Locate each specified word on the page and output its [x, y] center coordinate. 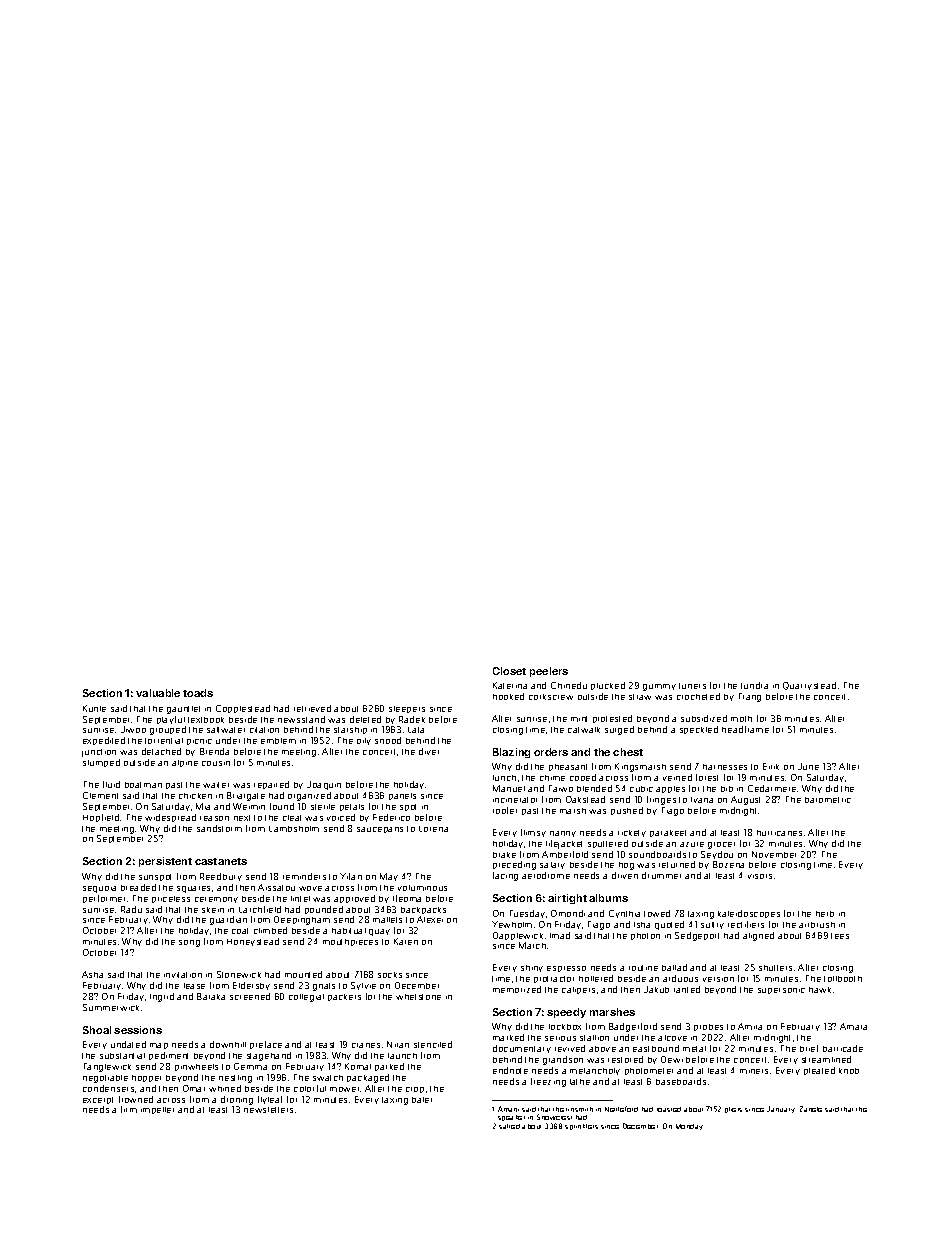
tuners [692, 686]
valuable [158, 693]
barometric [828, 800]
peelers [549, 672]
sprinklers [581, 1127]
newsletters [268, 1110]
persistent [165, 862]
